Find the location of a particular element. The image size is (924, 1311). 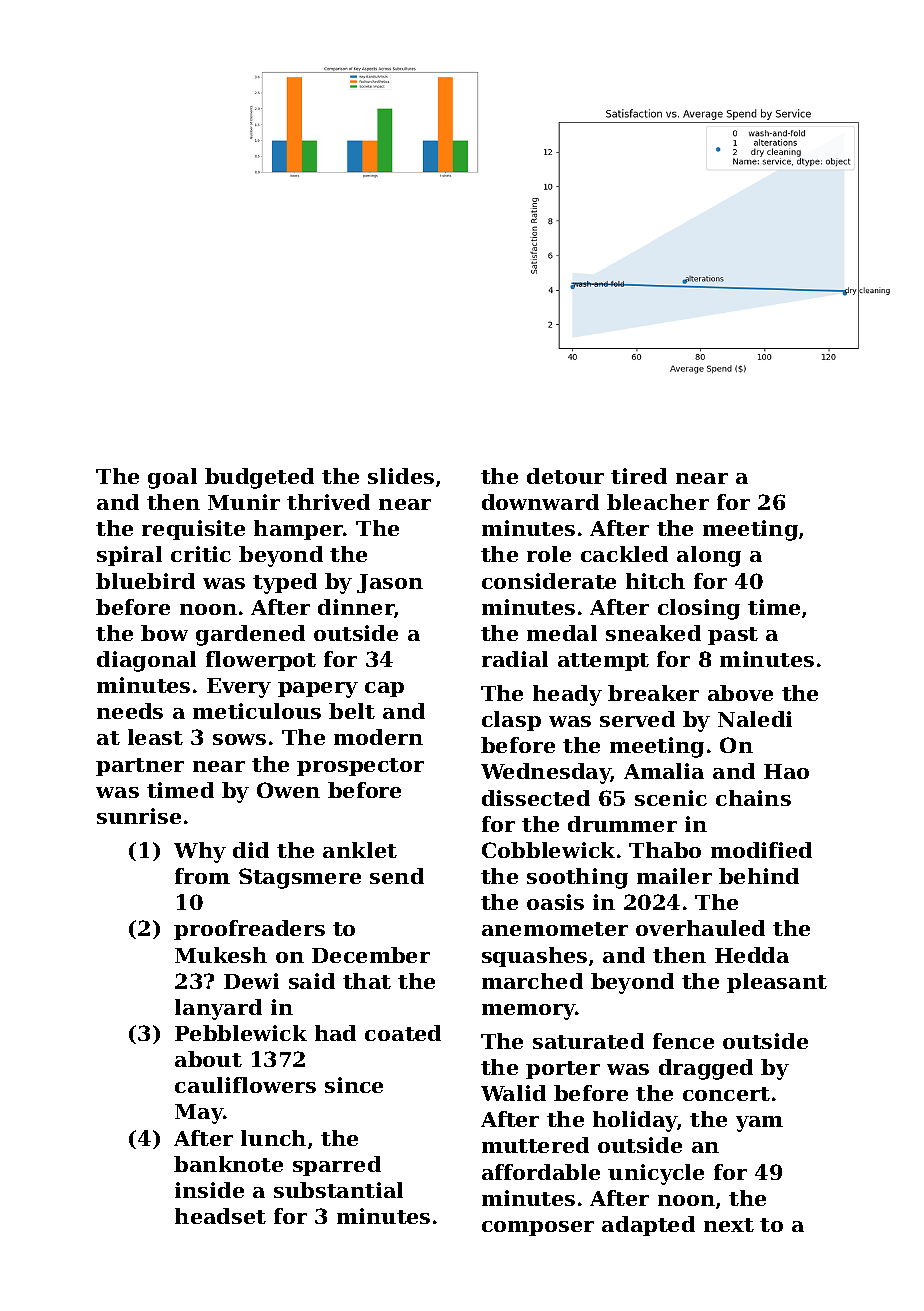

needs is located at coordinates (130, 711).
